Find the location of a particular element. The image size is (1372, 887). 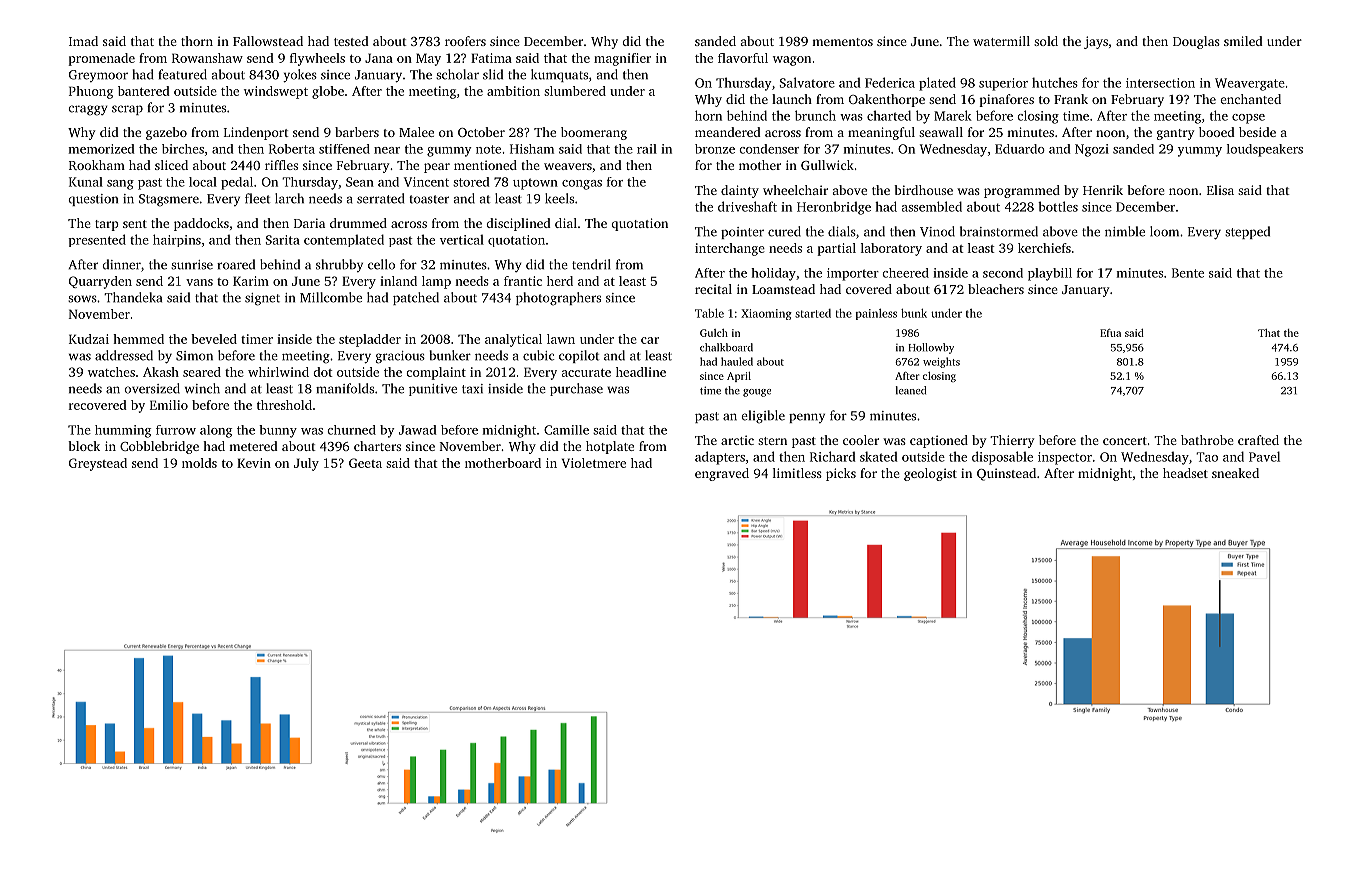

magnifier is located at coordinates (622, 59).
